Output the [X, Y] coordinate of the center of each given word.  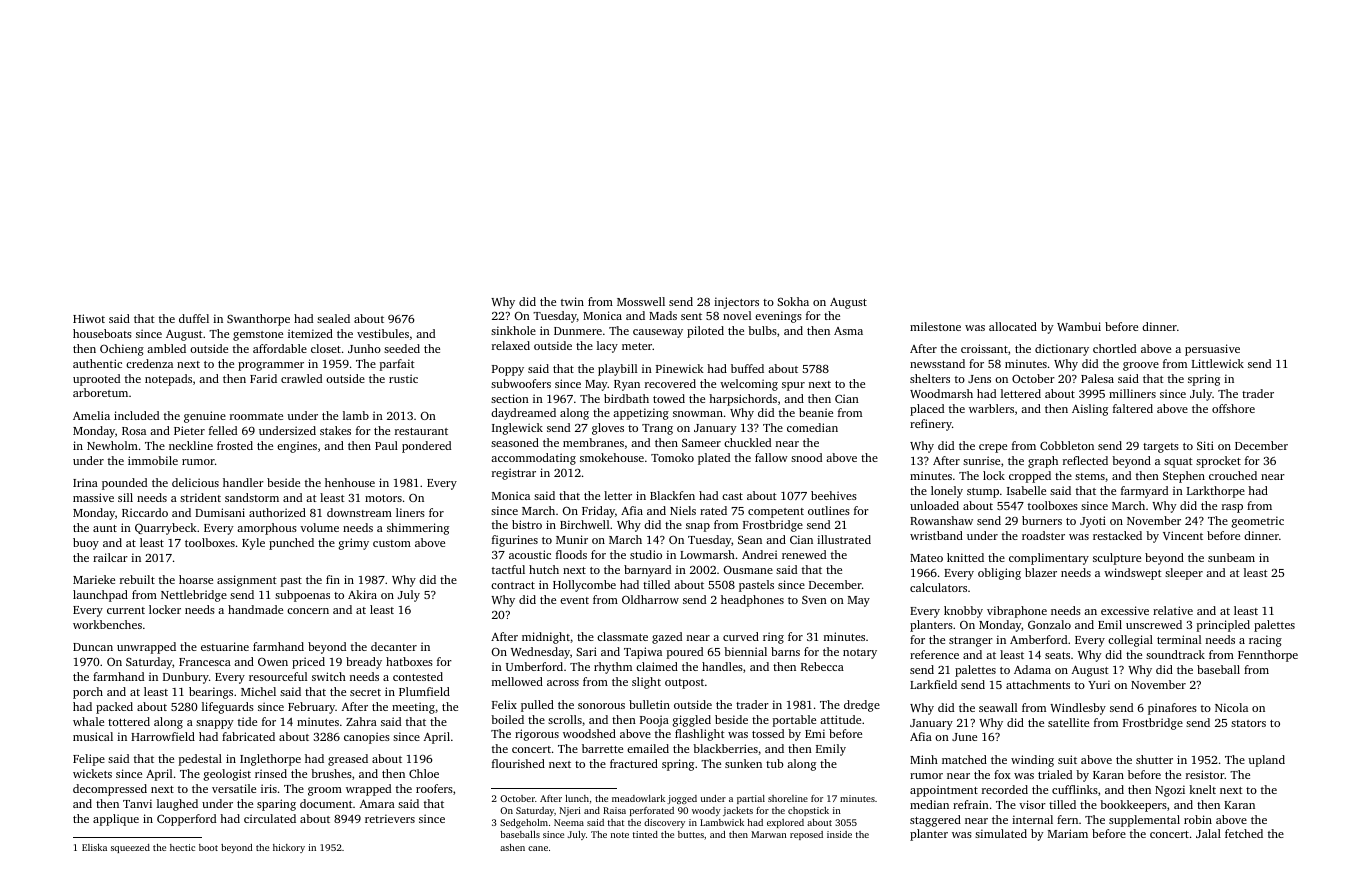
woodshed [589, 733]
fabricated [248, 736]
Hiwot [89, 318]
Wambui [1079, 326]
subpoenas [302, 596]
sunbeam [1231, 557]
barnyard [647, 571]
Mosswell [641, 301]
